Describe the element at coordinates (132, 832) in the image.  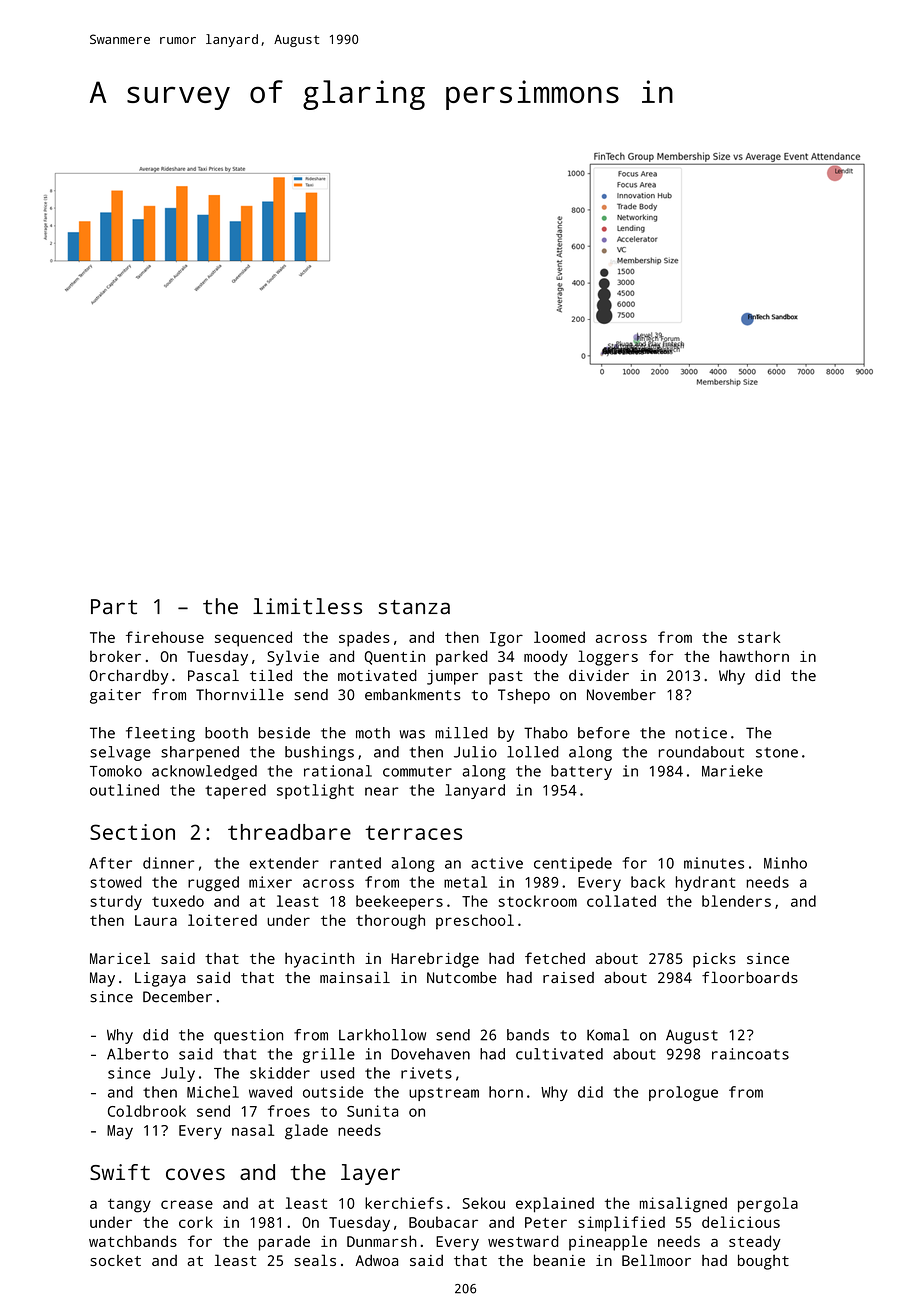
I see `Section` at that location.
